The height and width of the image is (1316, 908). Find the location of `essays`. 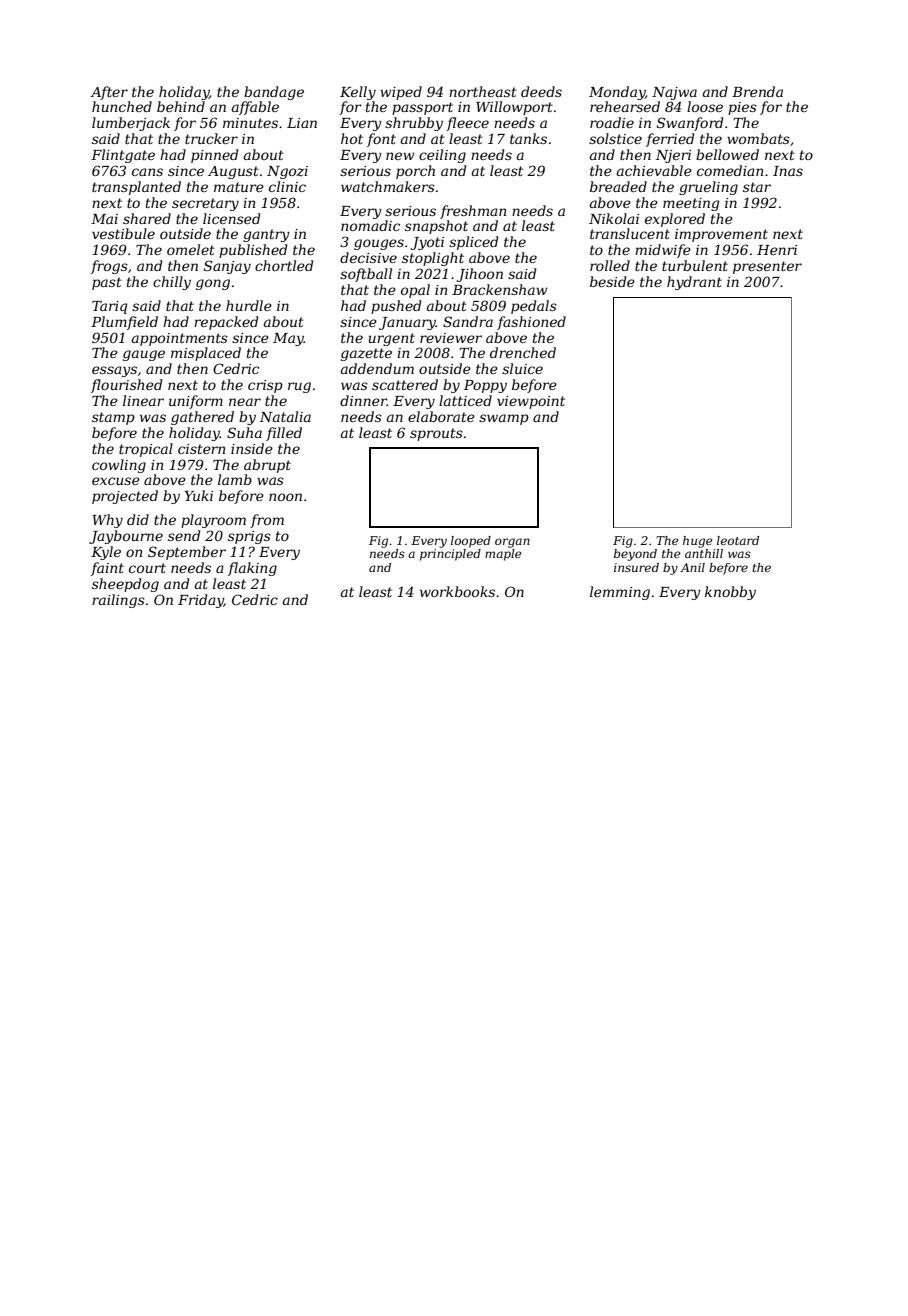

essays is located at coordinates (114, 371).
